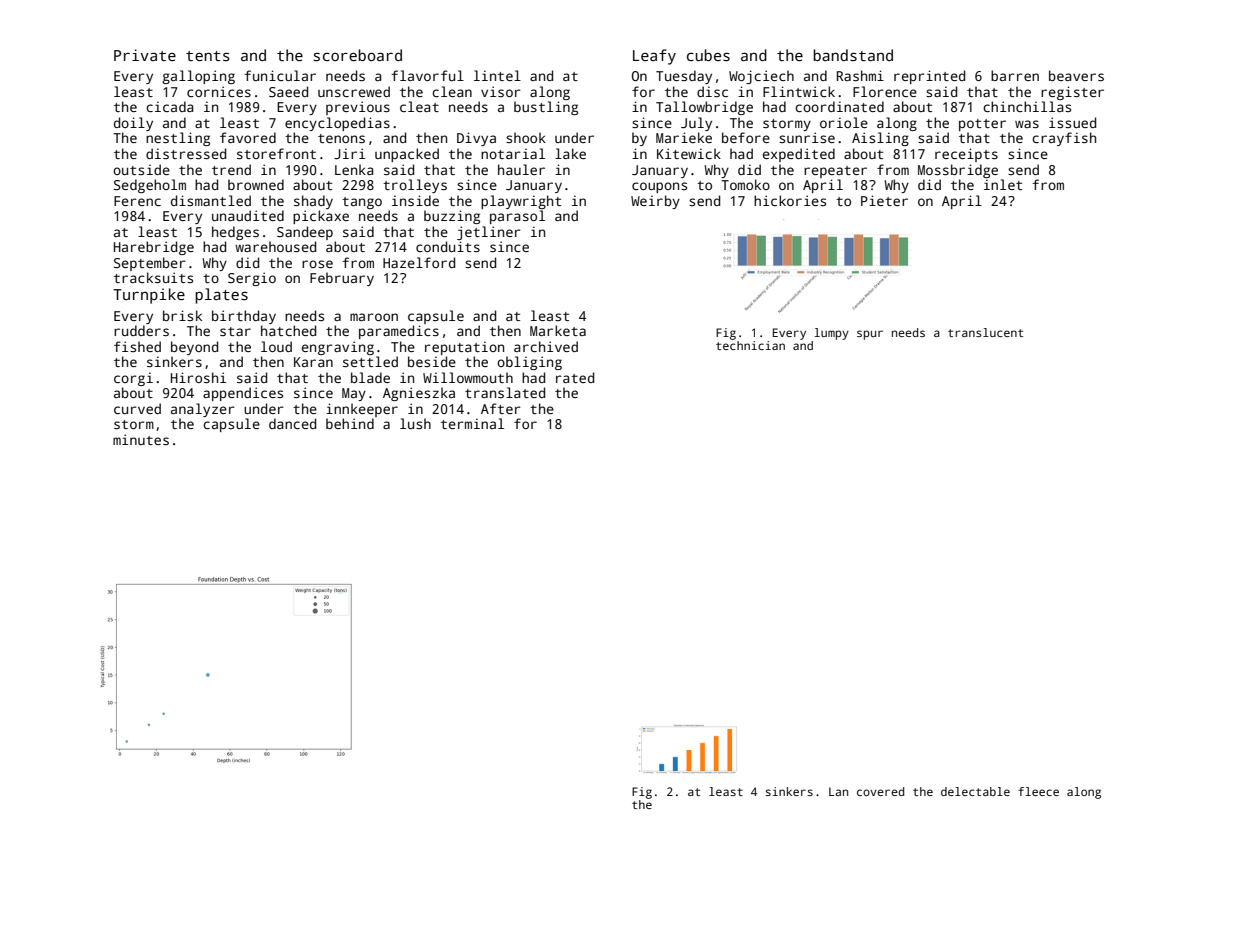  I want to click on maroon, so click(374, 317).
